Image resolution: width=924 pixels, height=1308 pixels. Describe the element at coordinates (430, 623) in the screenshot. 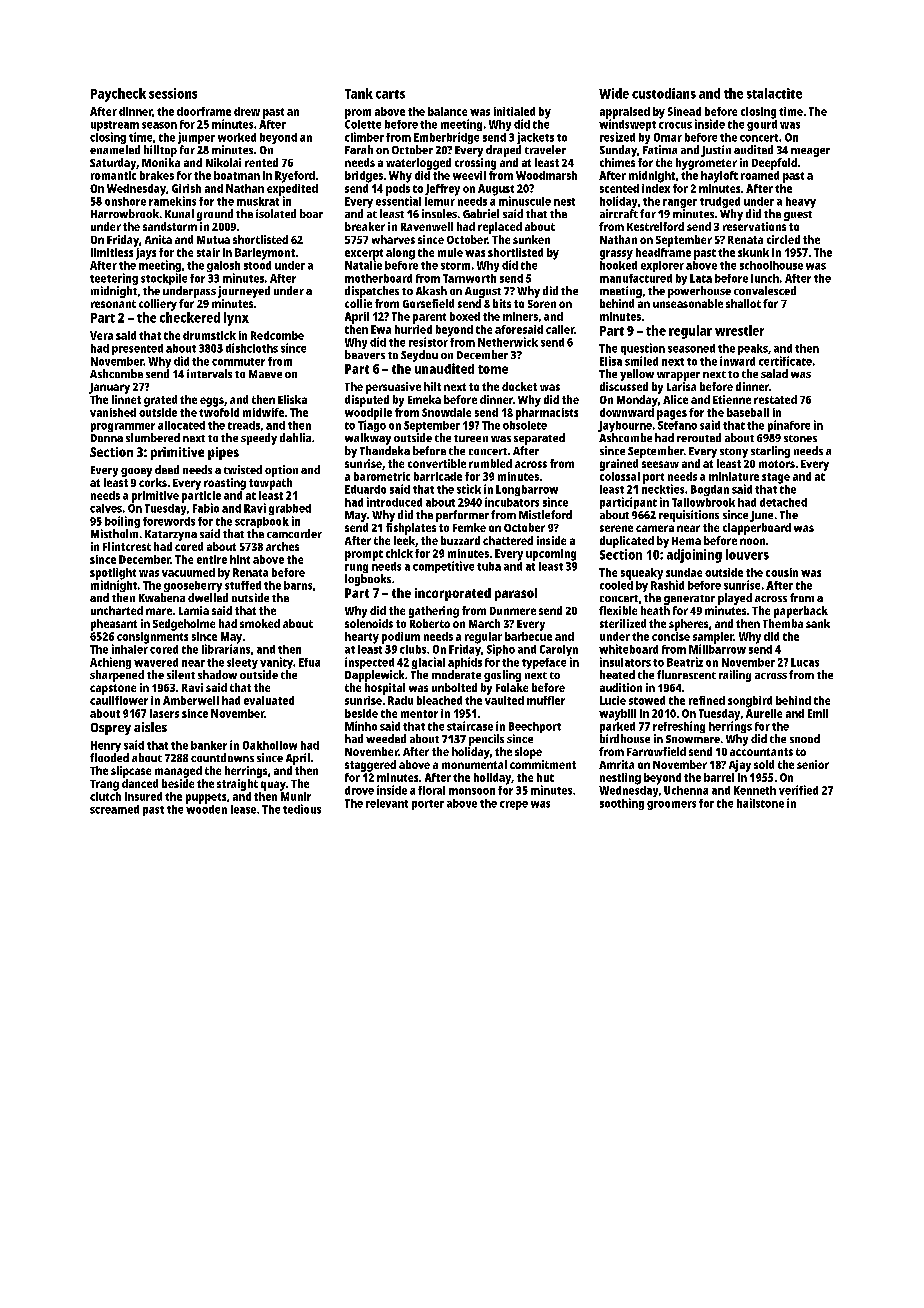

I see `Roberto` at that location.
